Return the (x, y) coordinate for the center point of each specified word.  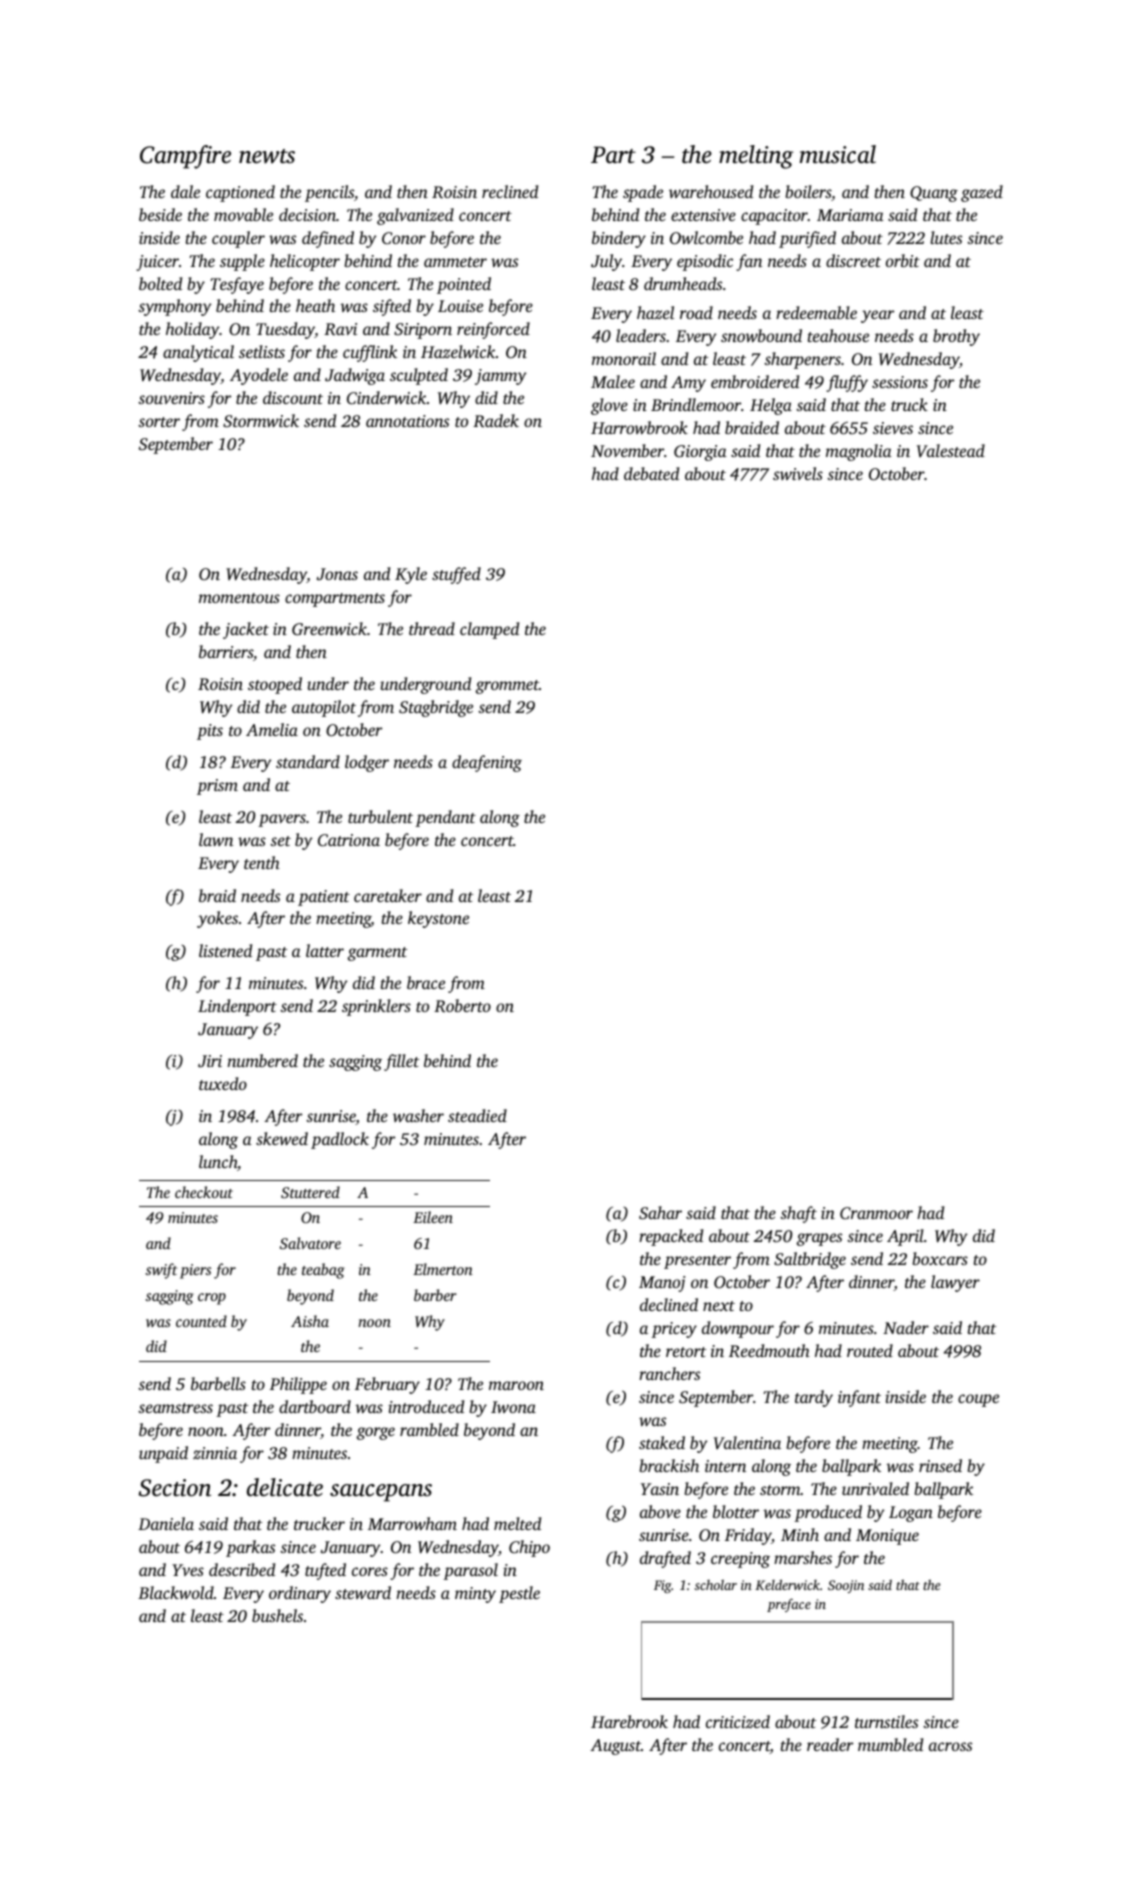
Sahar (660, 1213)
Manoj (662, 1284)
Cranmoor (876, 1213)
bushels (277, 1615)
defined (328, 239)
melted (517, 1523)
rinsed (940, 1465)
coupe (978, 1400)
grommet (507, 687)
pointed (464, 285)
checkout (204, 1192)
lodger (367, 763)
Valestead (951, 450)
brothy (956, 337)
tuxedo (223, 1083)
